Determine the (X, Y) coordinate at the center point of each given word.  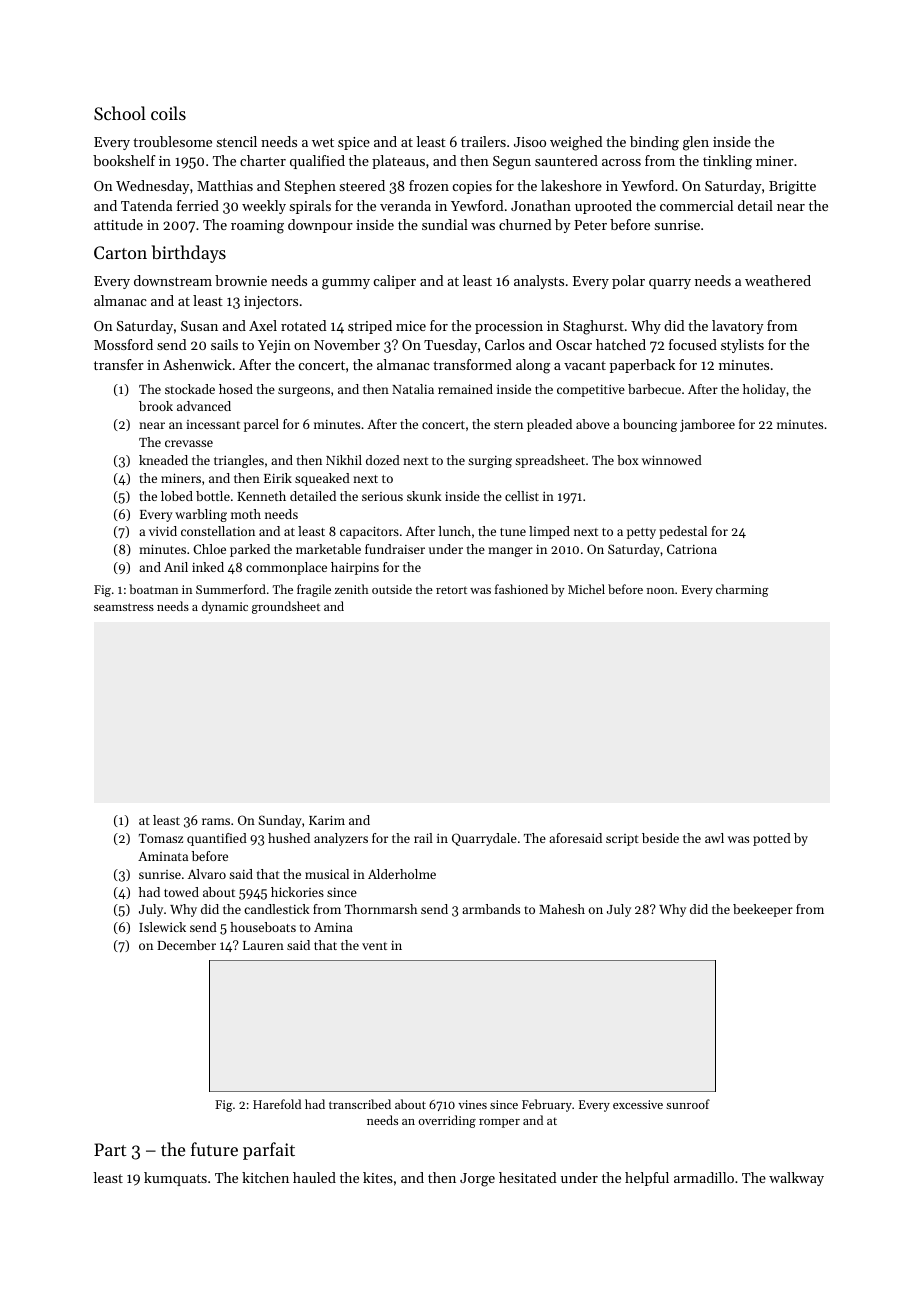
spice (354, 143)
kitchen (265, 1177)
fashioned (521, 589)
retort (451, 590)
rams (216, 821)
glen (696, 143)
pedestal (683, 532)
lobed (177, 496)
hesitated (528, 1177)
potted (772, 839)
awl (714, 838)
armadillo (704, 1177)
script (622, 840)
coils (168, 113)
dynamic (225, 607)
